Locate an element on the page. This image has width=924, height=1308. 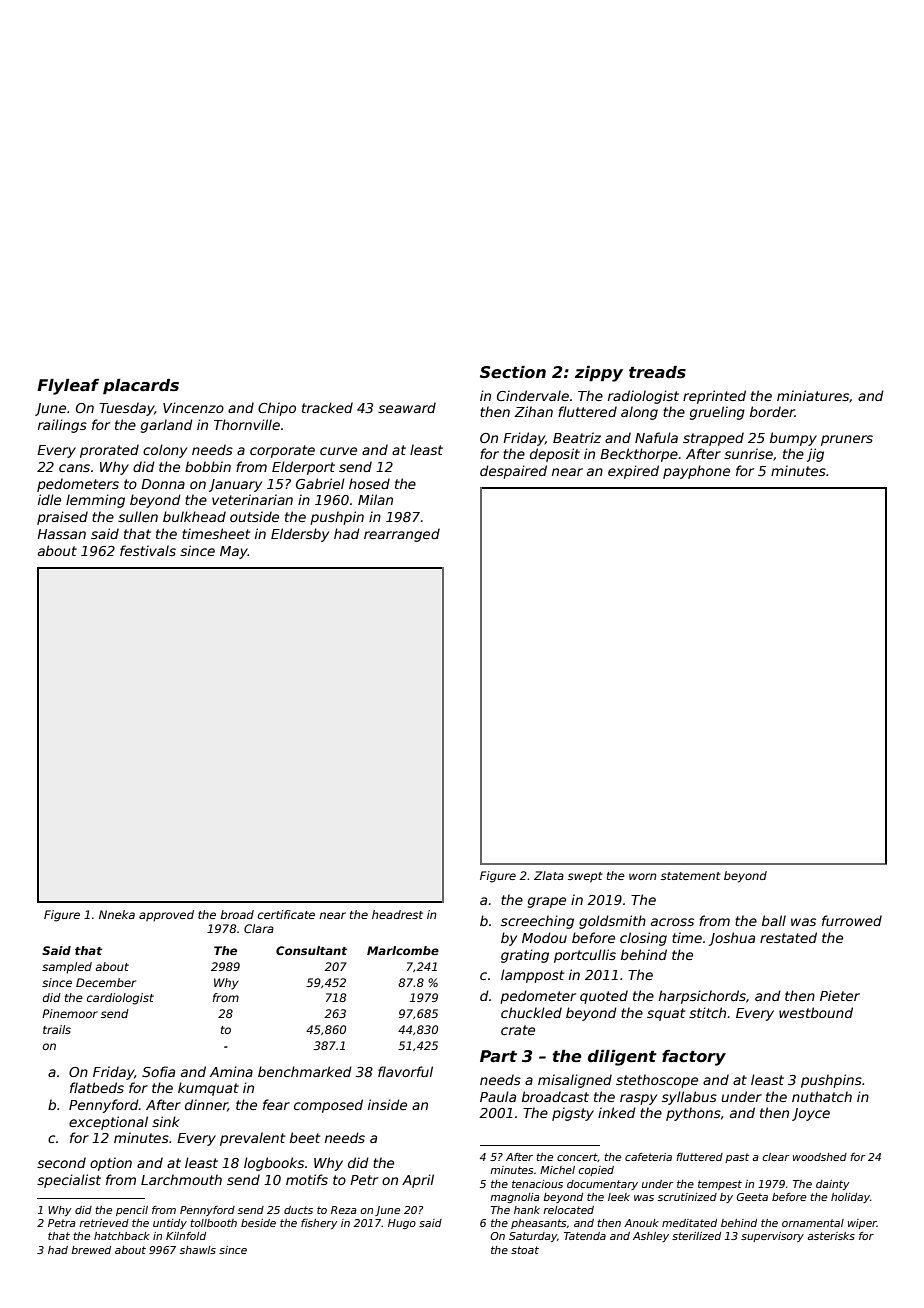
fear is located at coordinates (276, 1104).
